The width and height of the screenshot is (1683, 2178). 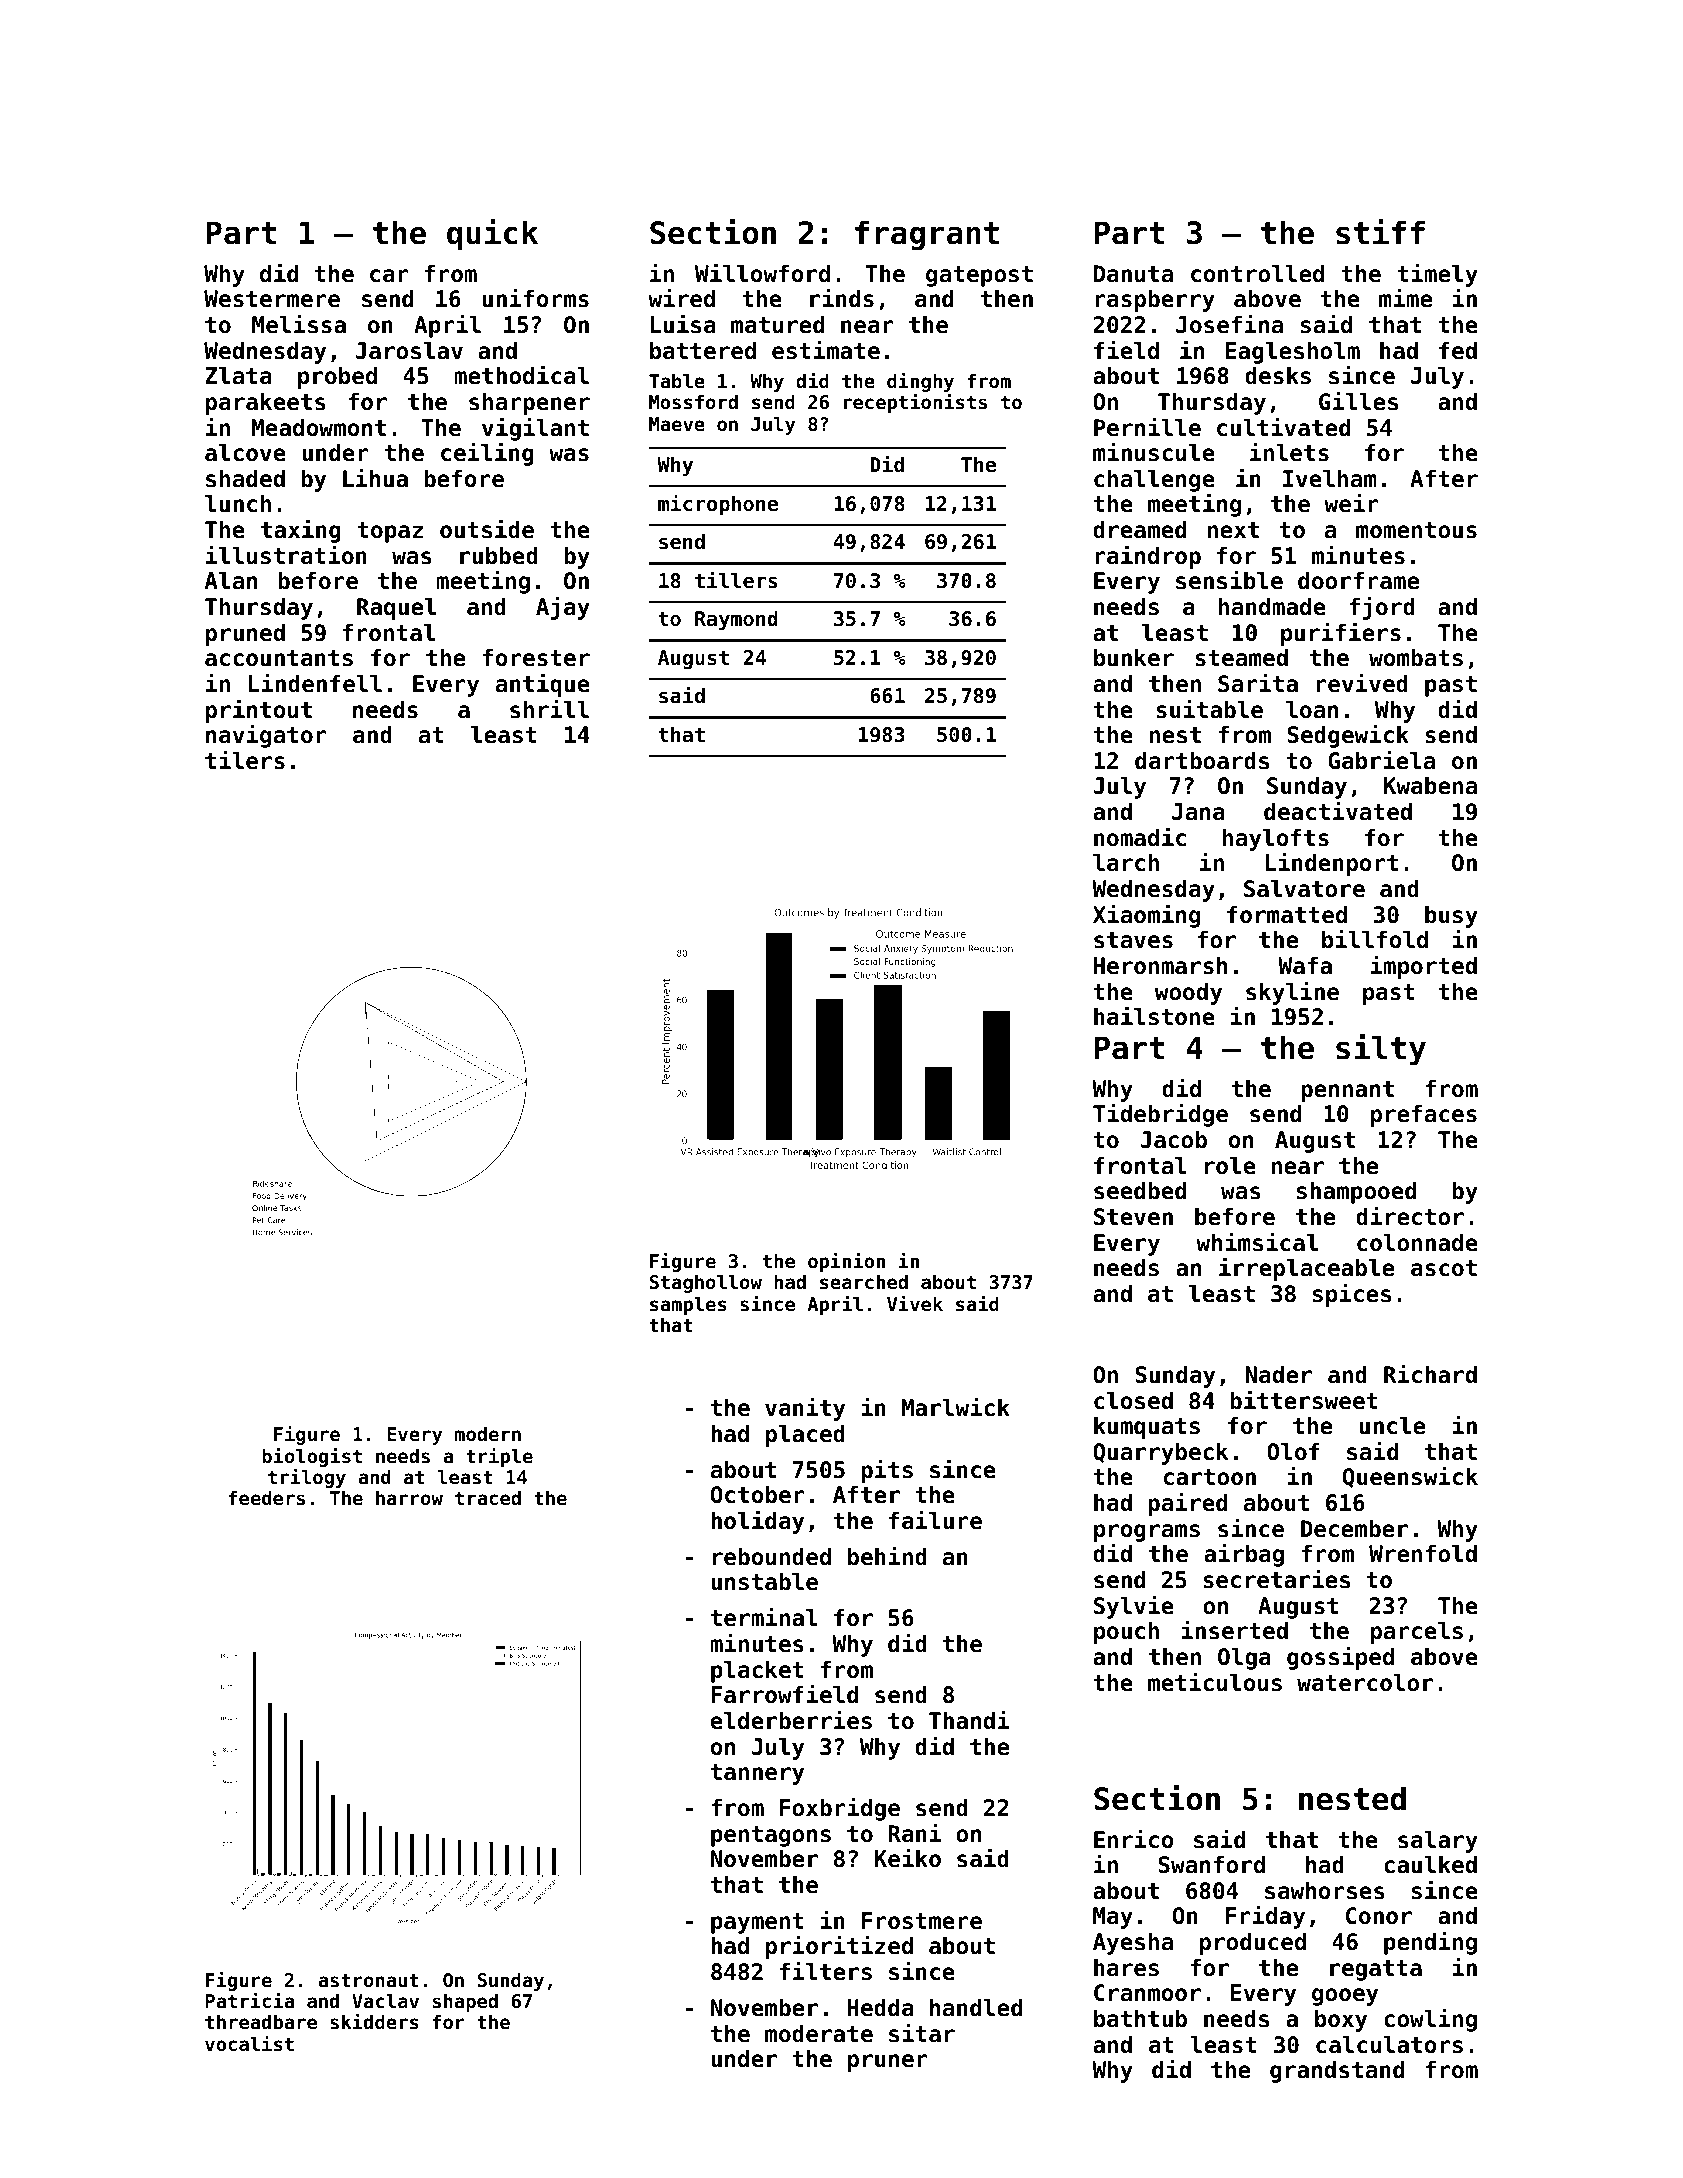 What do you see at coordinates (1380, 232) in the screenshot?
I see `stiff` at bounding box center [1380, 232].
